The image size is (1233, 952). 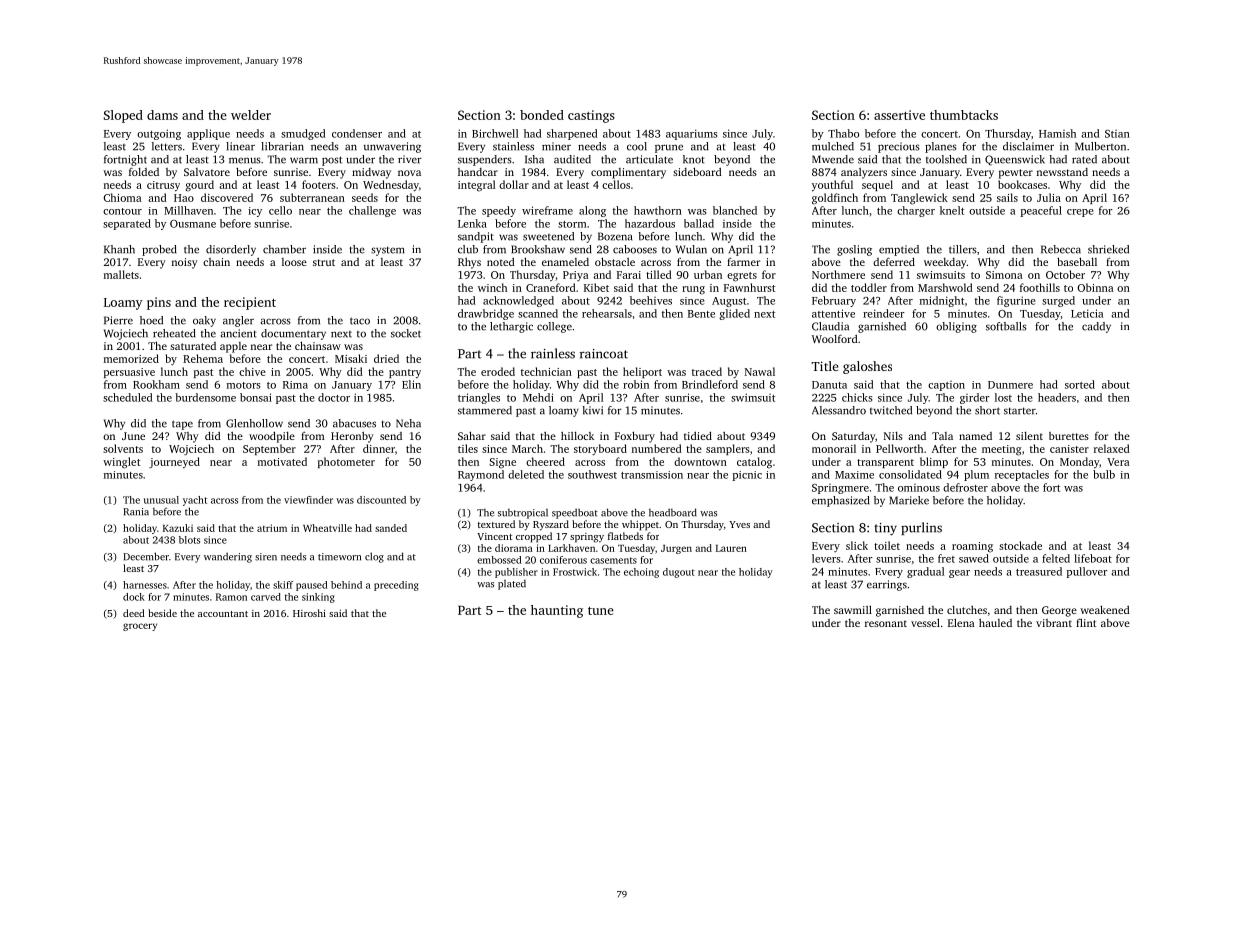 I want to click on beehives, so click(x=651, y=300).
